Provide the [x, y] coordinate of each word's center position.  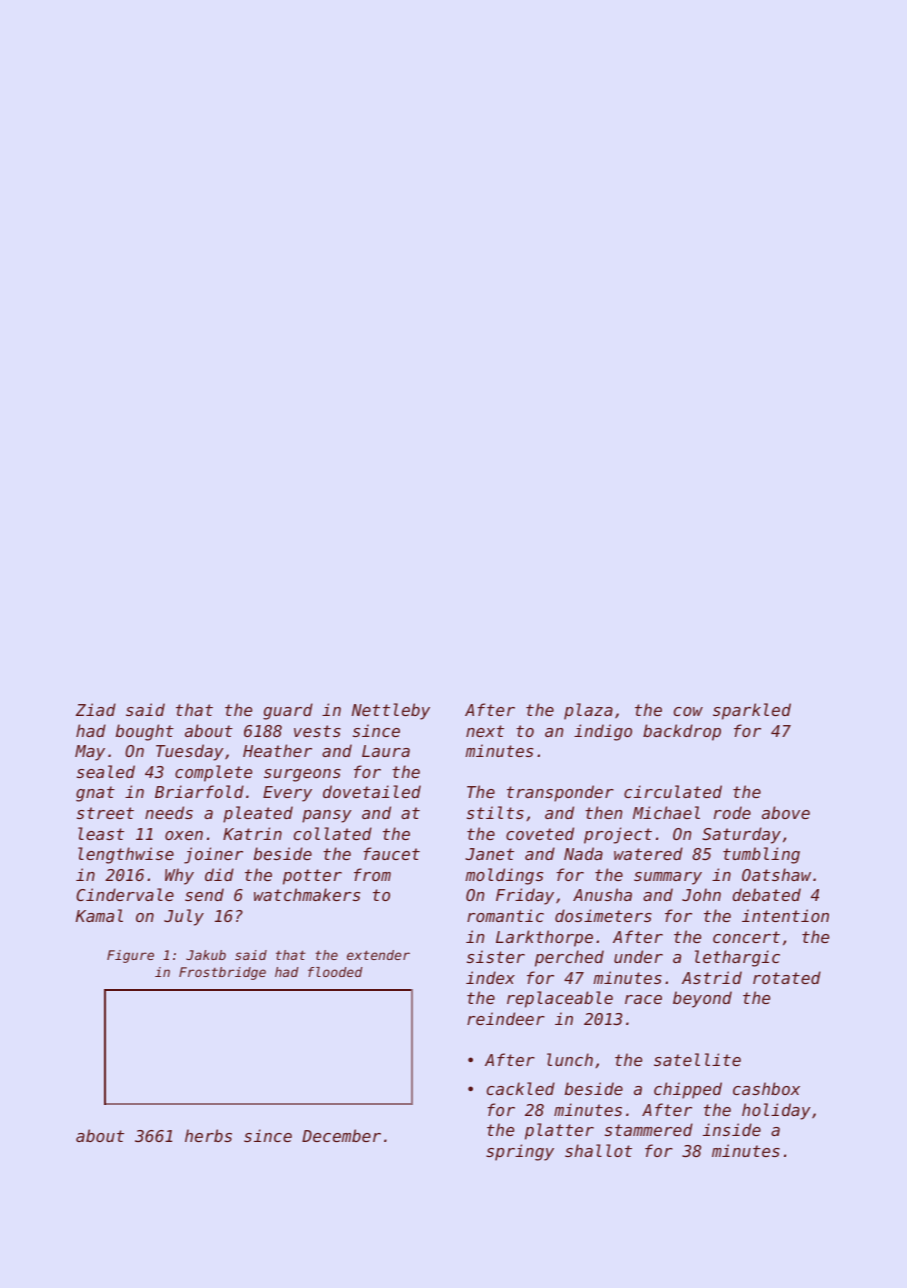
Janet [489, 854]
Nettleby [391, 711]
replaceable [560, 999]
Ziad [96, 709]
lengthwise [126, 855]
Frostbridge [222, 973]
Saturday [741, 835]
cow [688, 711]
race [643, 999]
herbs [208, 1135]
